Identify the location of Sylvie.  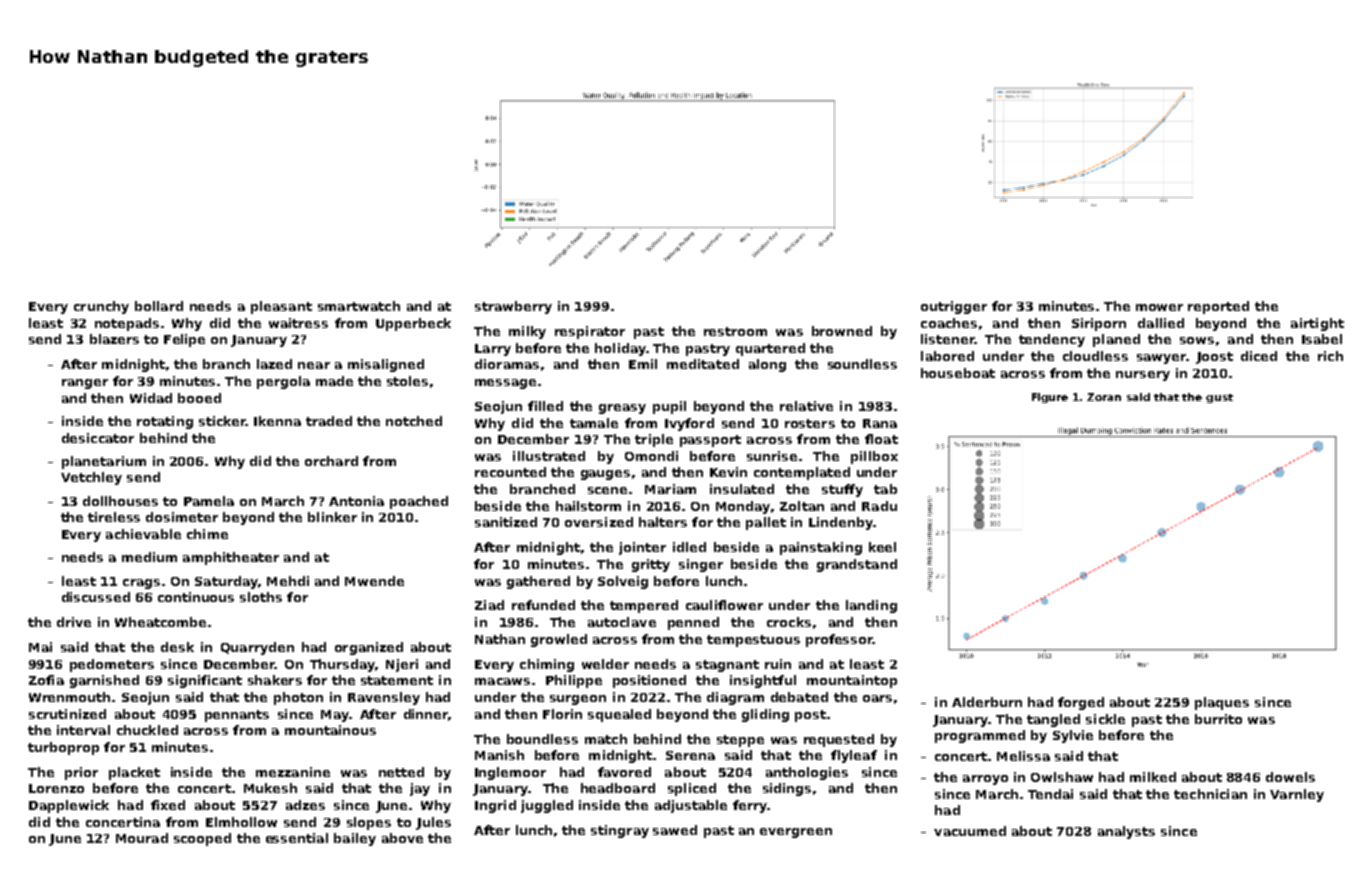
(1073, 736).
